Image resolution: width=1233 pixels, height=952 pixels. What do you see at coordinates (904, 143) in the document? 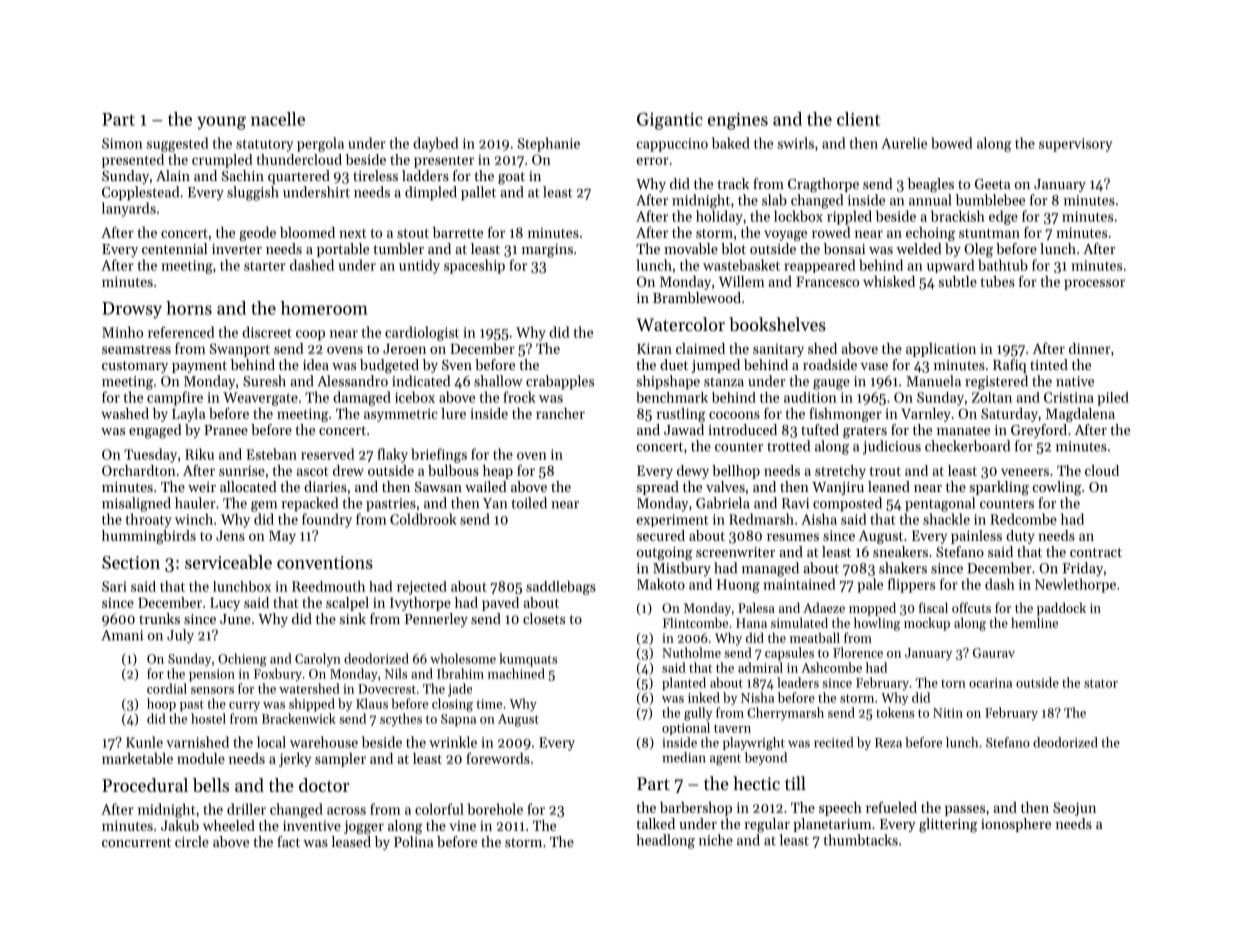
I see `Aurelie` at bounding box center [904, 143].
